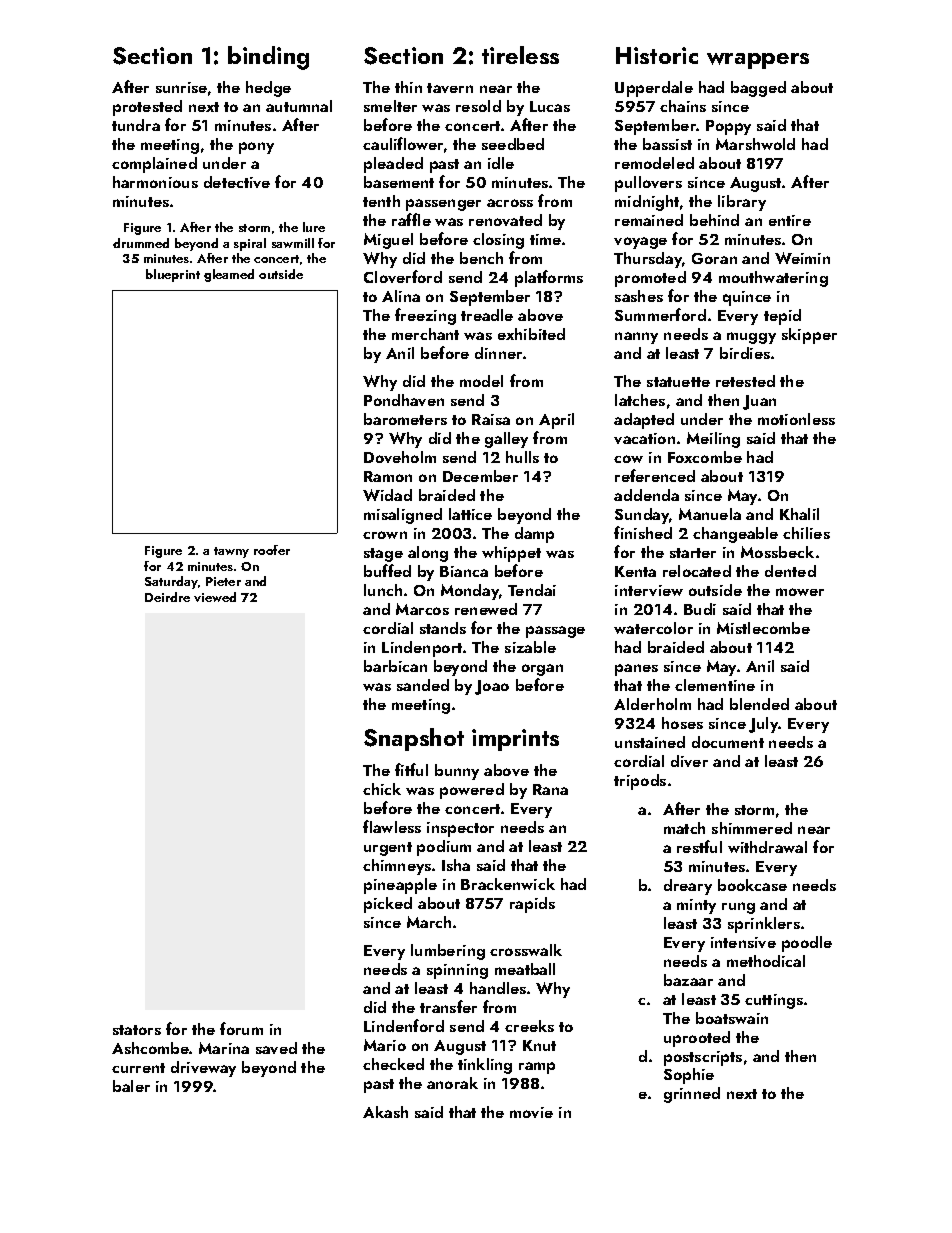 The image size is (952, 1233). I want to click on tundra, so click(136, 125).
